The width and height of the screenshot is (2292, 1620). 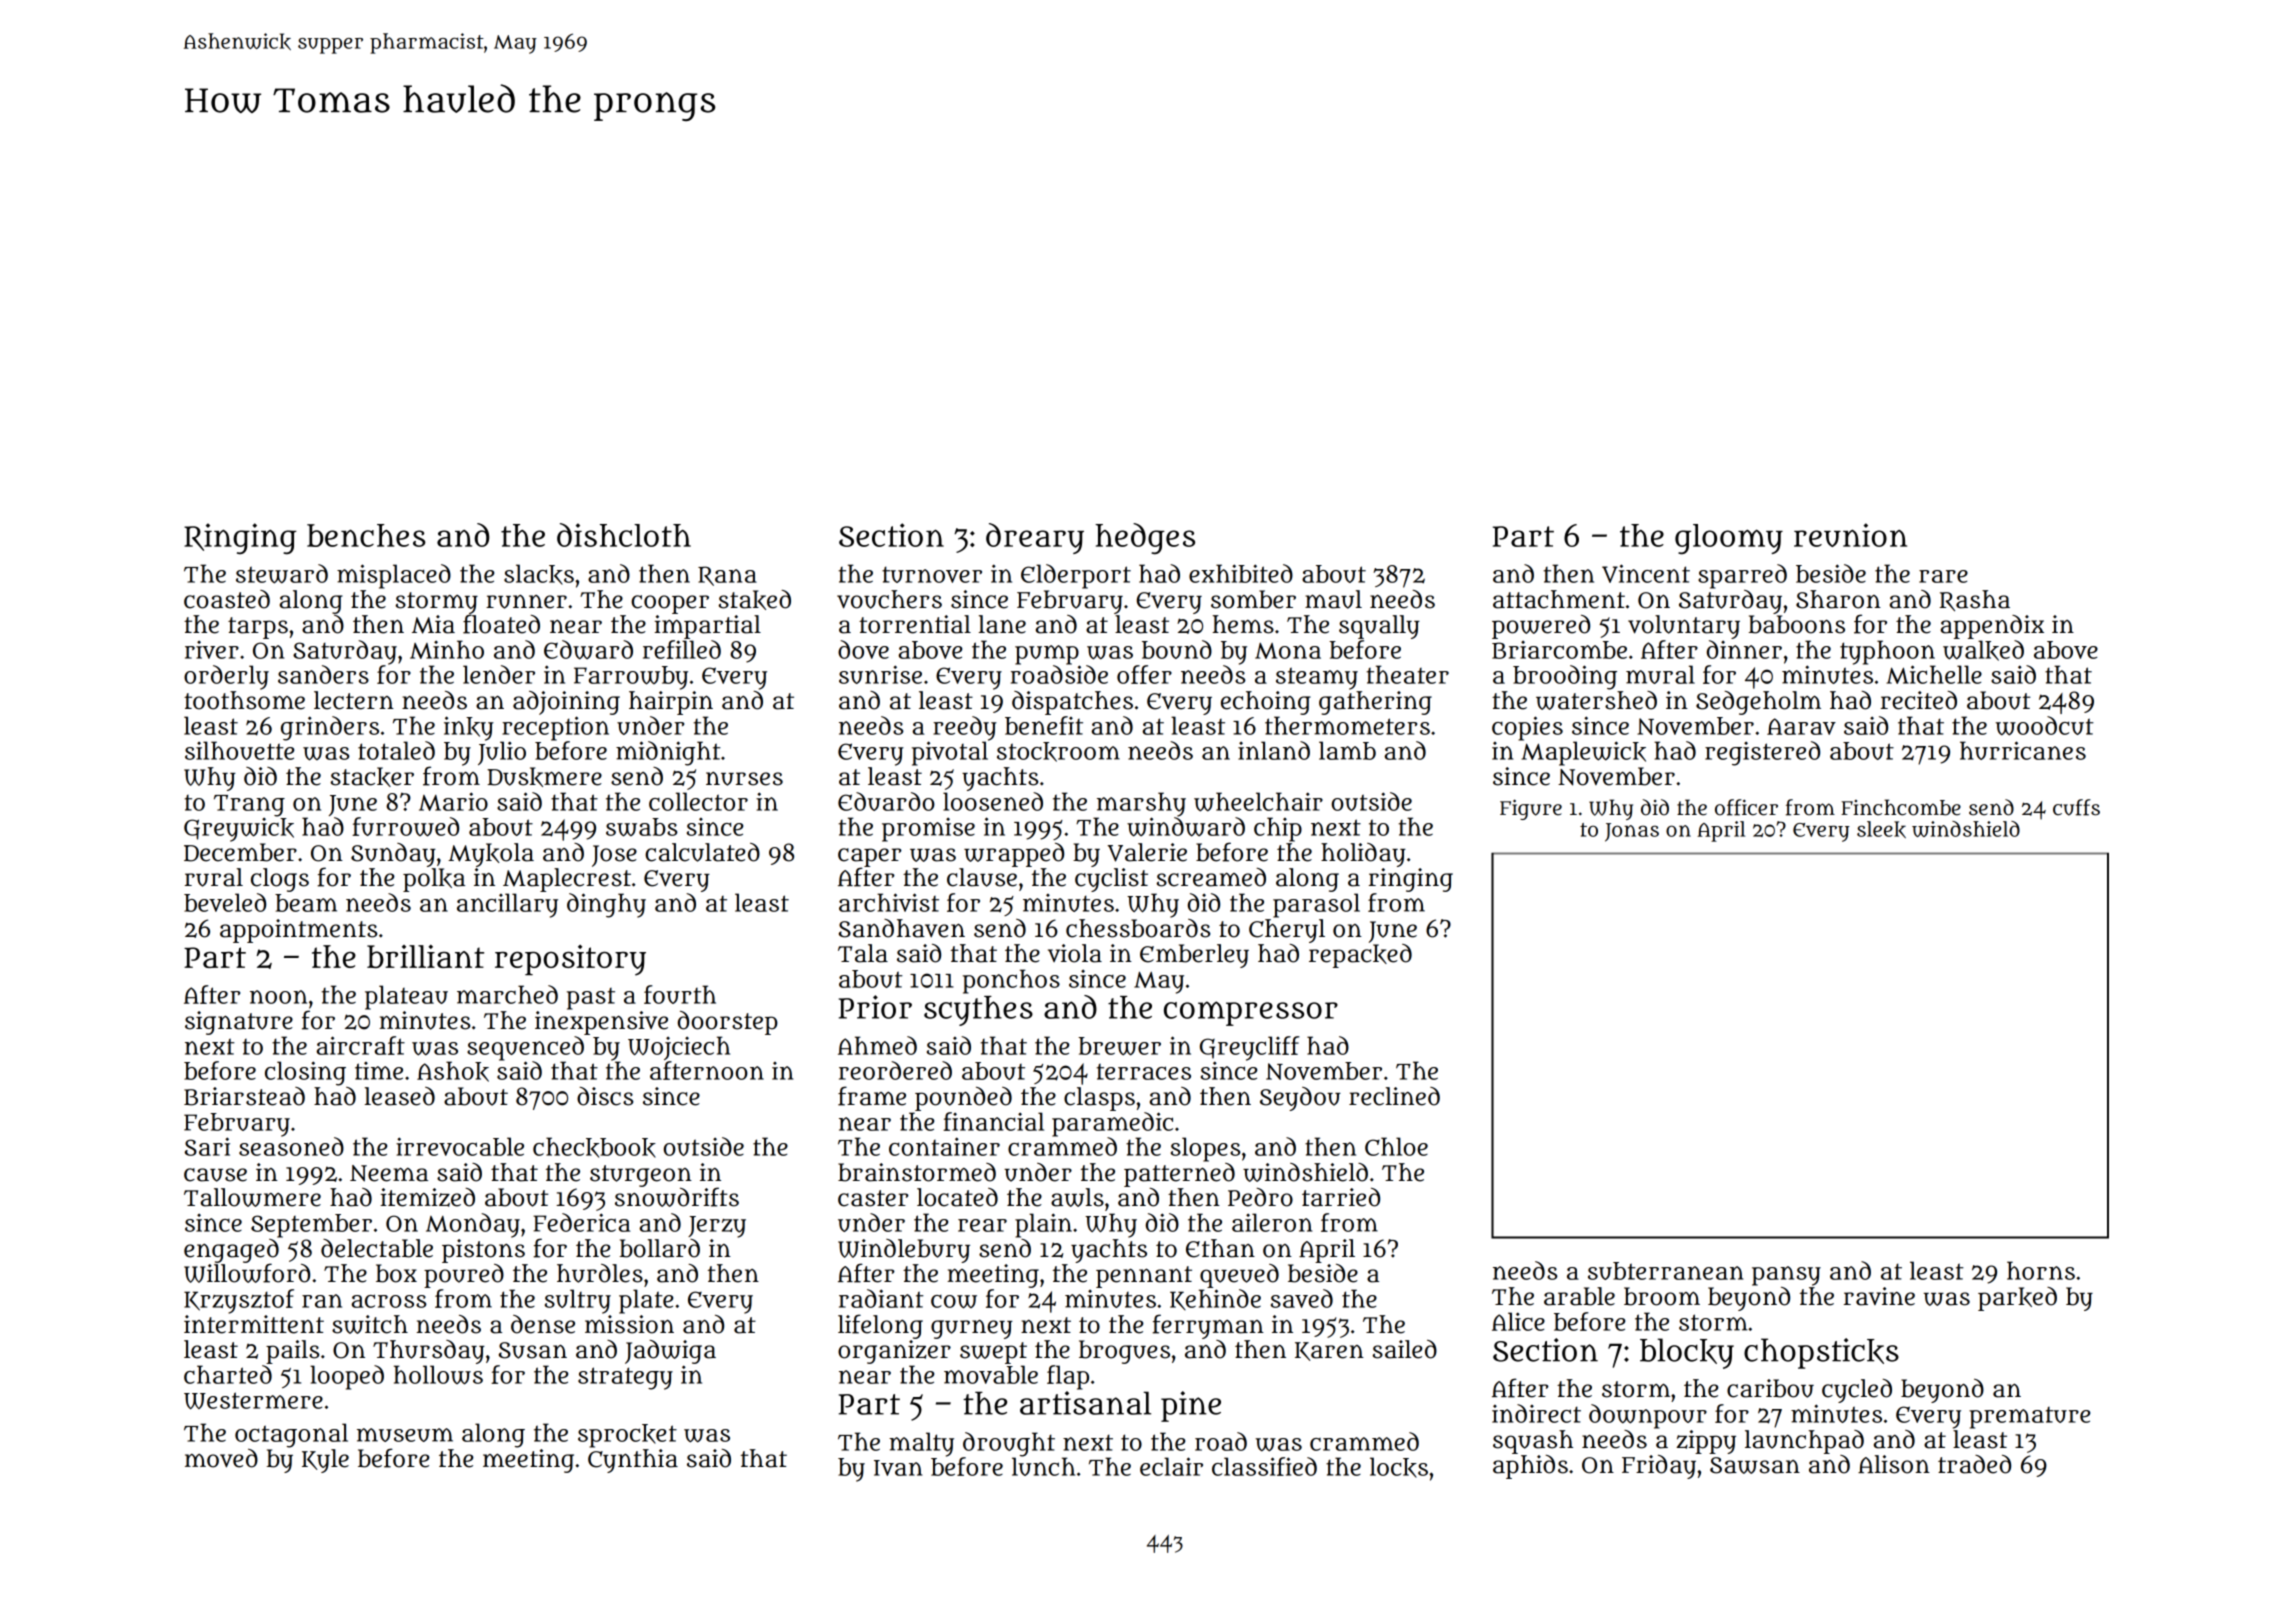 What do you see at coordinates (453, 801) in the screenshot?
I see `Mario` at bounding box center [453, 801].
